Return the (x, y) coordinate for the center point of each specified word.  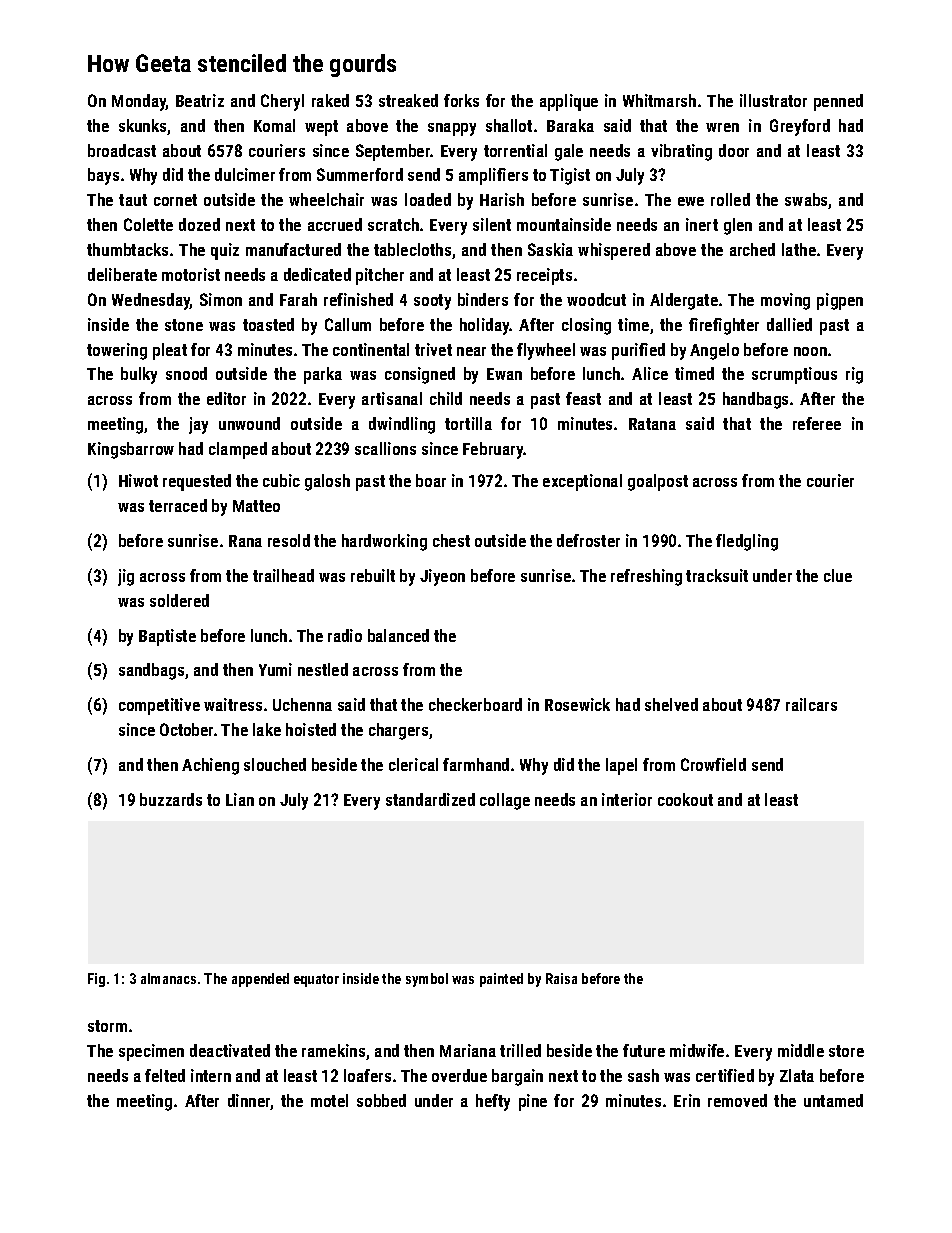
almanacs (168, 978)
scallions (385, 448)
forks (461, 100)
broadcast (122, 150)
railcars (811, 704)
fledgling (747, 542)
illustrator (773, 100)
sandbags (151, 671)
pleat (170, 351)
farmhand (476, 764)
